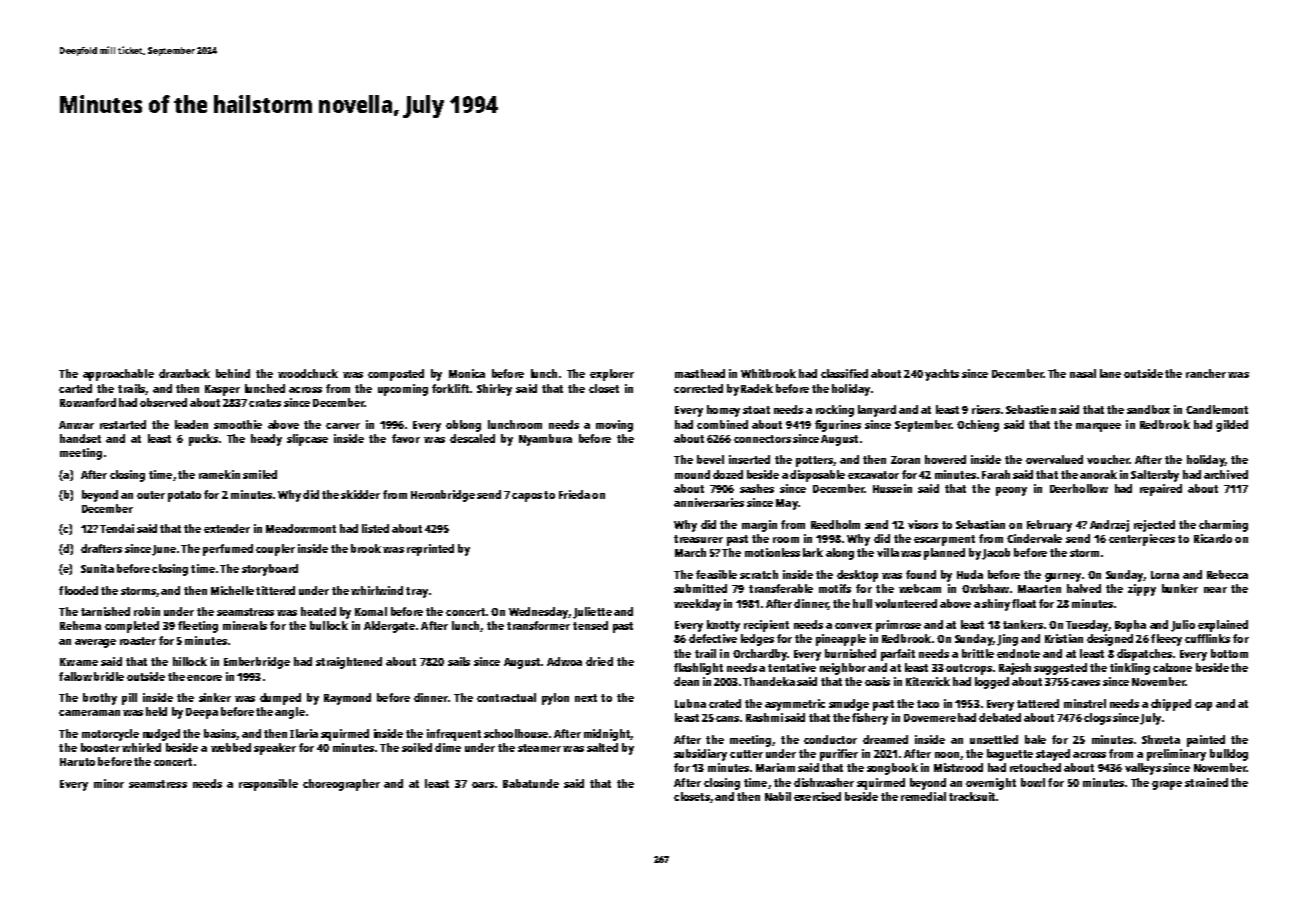  What do you see at coordinates (109, 783) in the screenshot?
I see `minor` at bounding box center [109, 783].
